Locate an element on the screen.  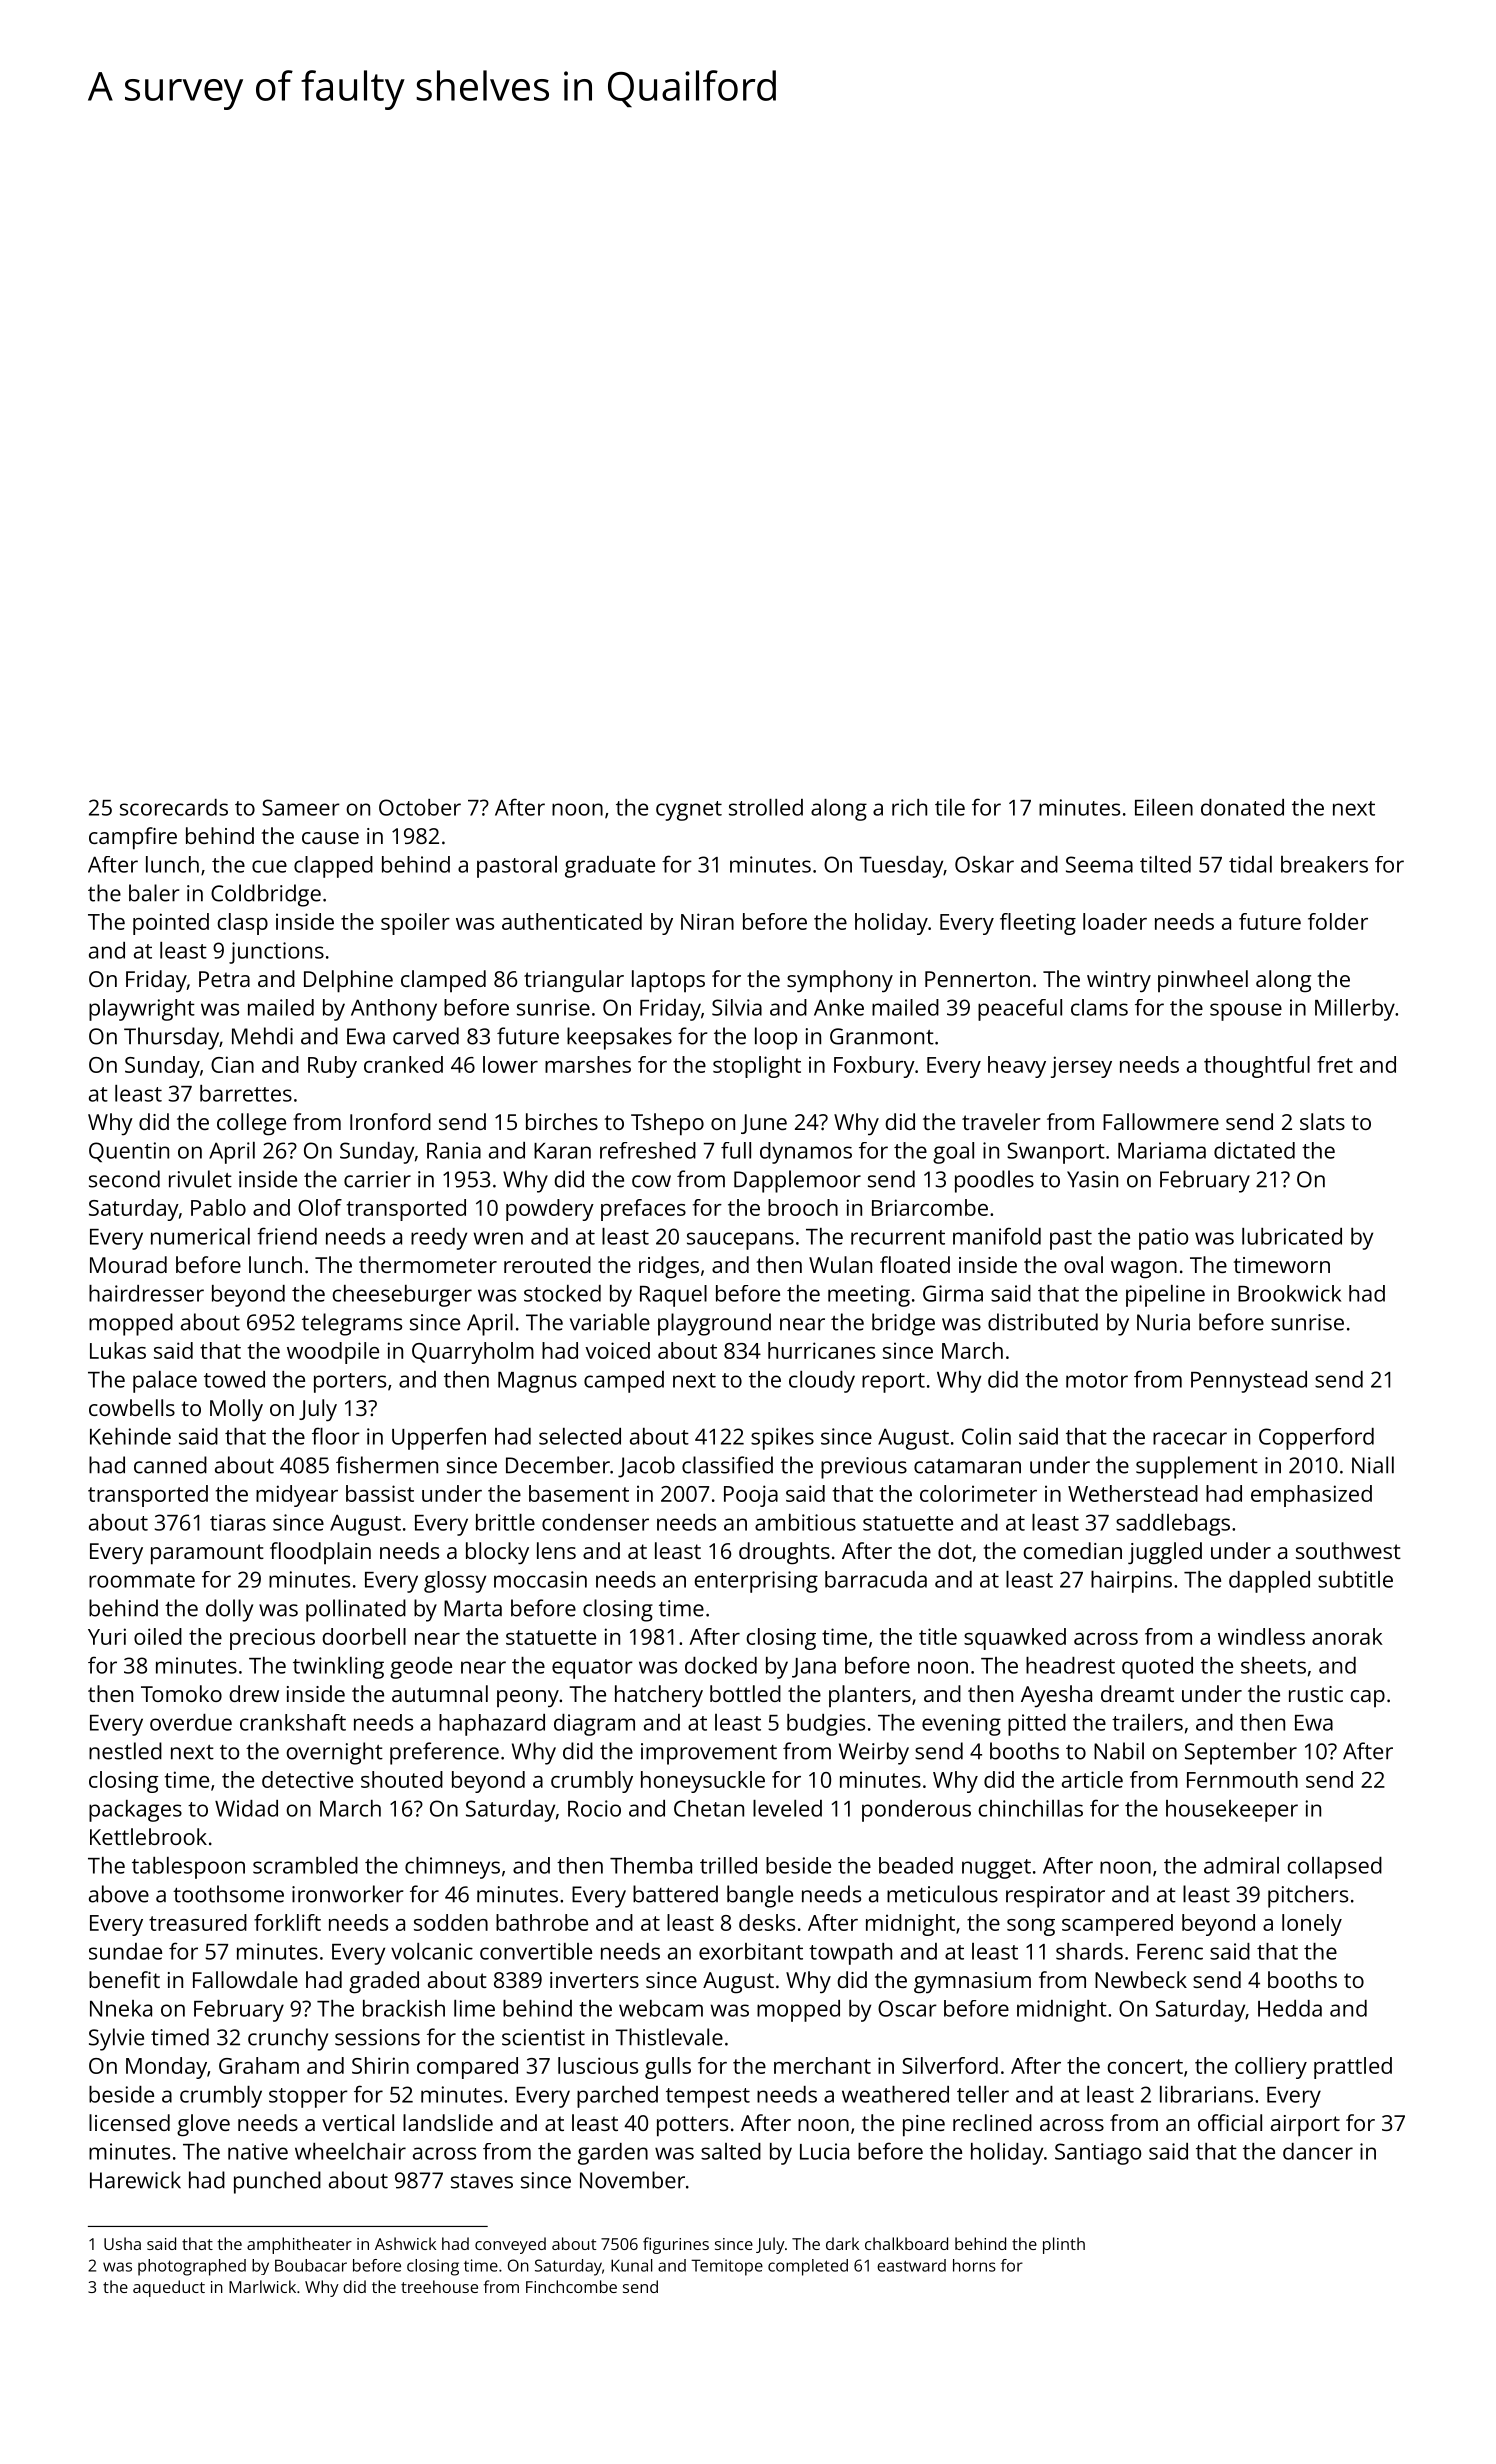
Niall is located at coordinates (1373, 1465).
